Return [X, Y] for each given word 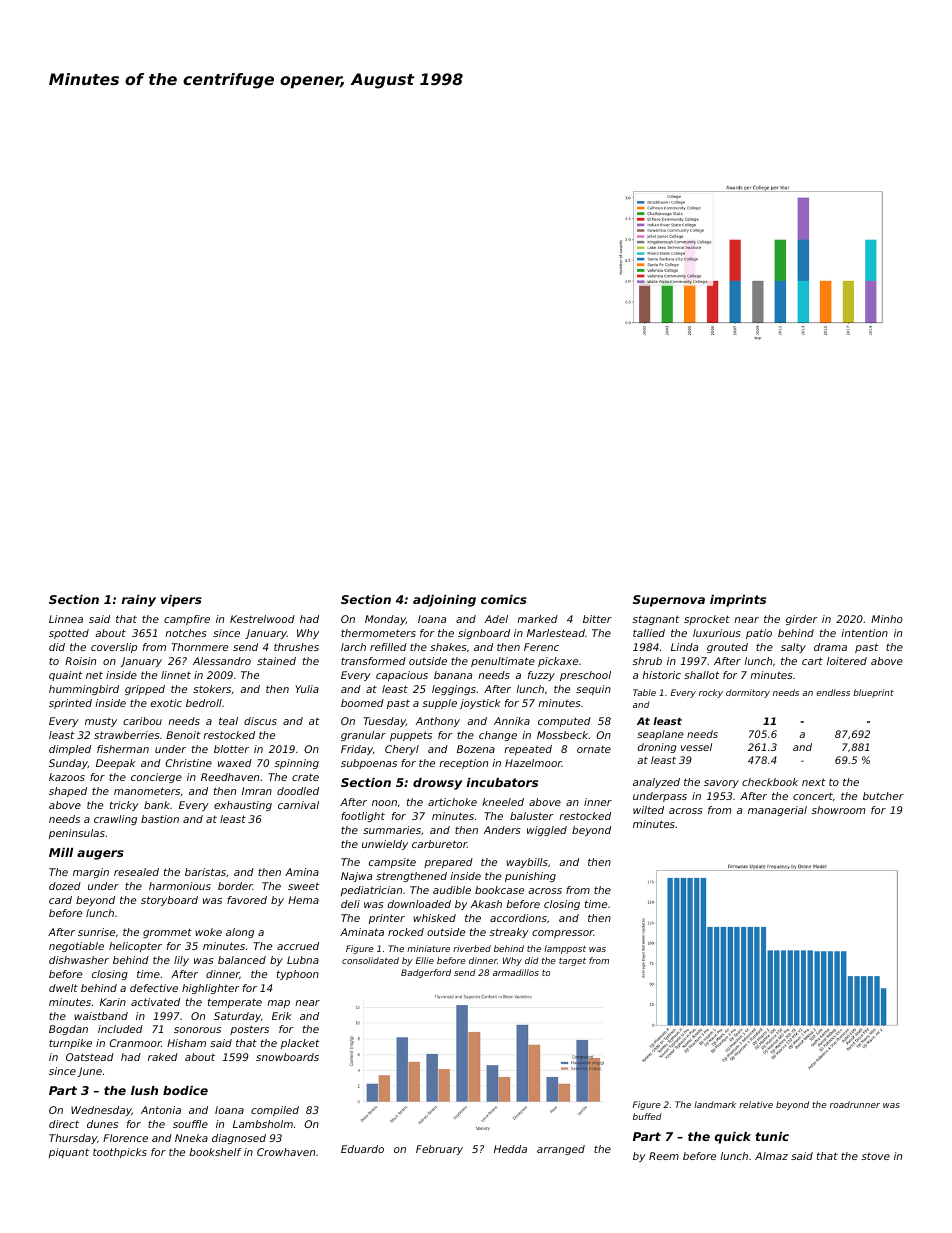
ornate [594, 749]
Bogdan [68, 1030]
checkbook [770, 782]
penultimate [503, 662]
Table [644, 692]
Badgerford [426, 973]
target [572, 962]
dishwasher [79, 960]
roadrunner [855, 1104]
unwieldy [385, 845]
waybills [527, 863]
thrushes [296, 647]
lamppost [565, 949]
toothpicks [120, 1153]
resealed [136, 872]
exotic [166, 703]
